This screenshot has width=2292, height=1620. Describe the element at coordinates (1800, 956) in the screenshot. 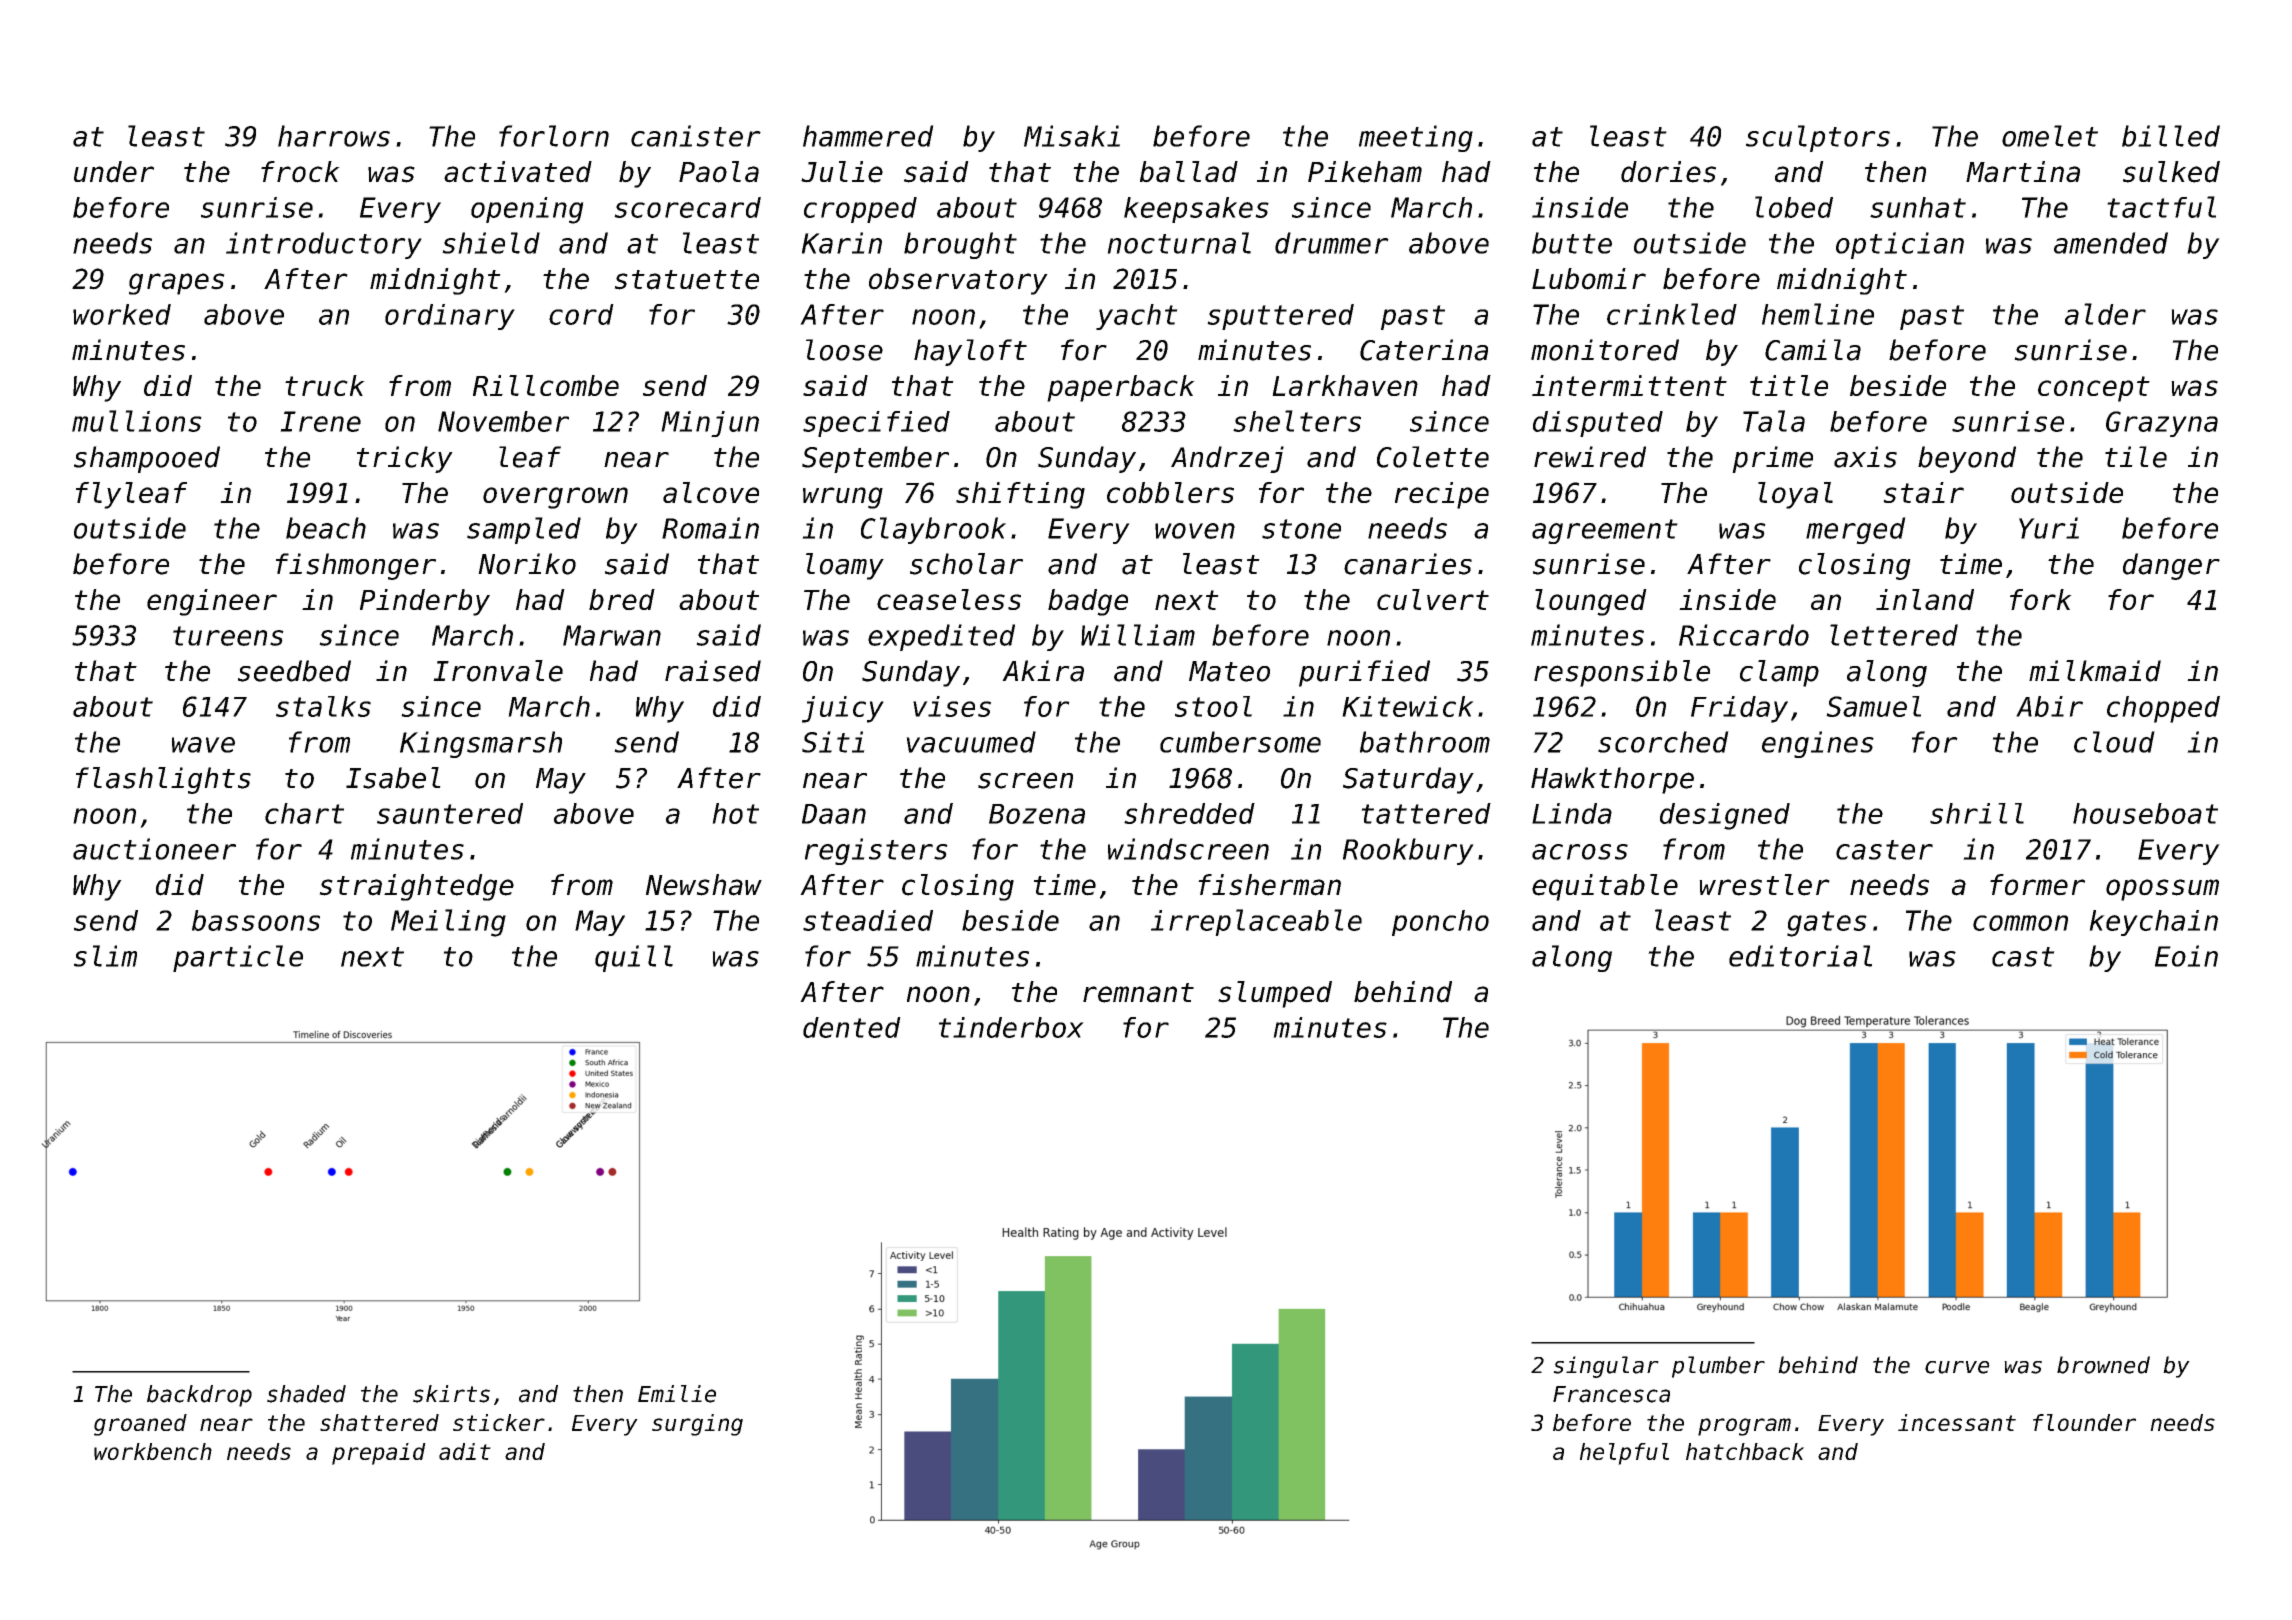

I see `editorial` at that location.
